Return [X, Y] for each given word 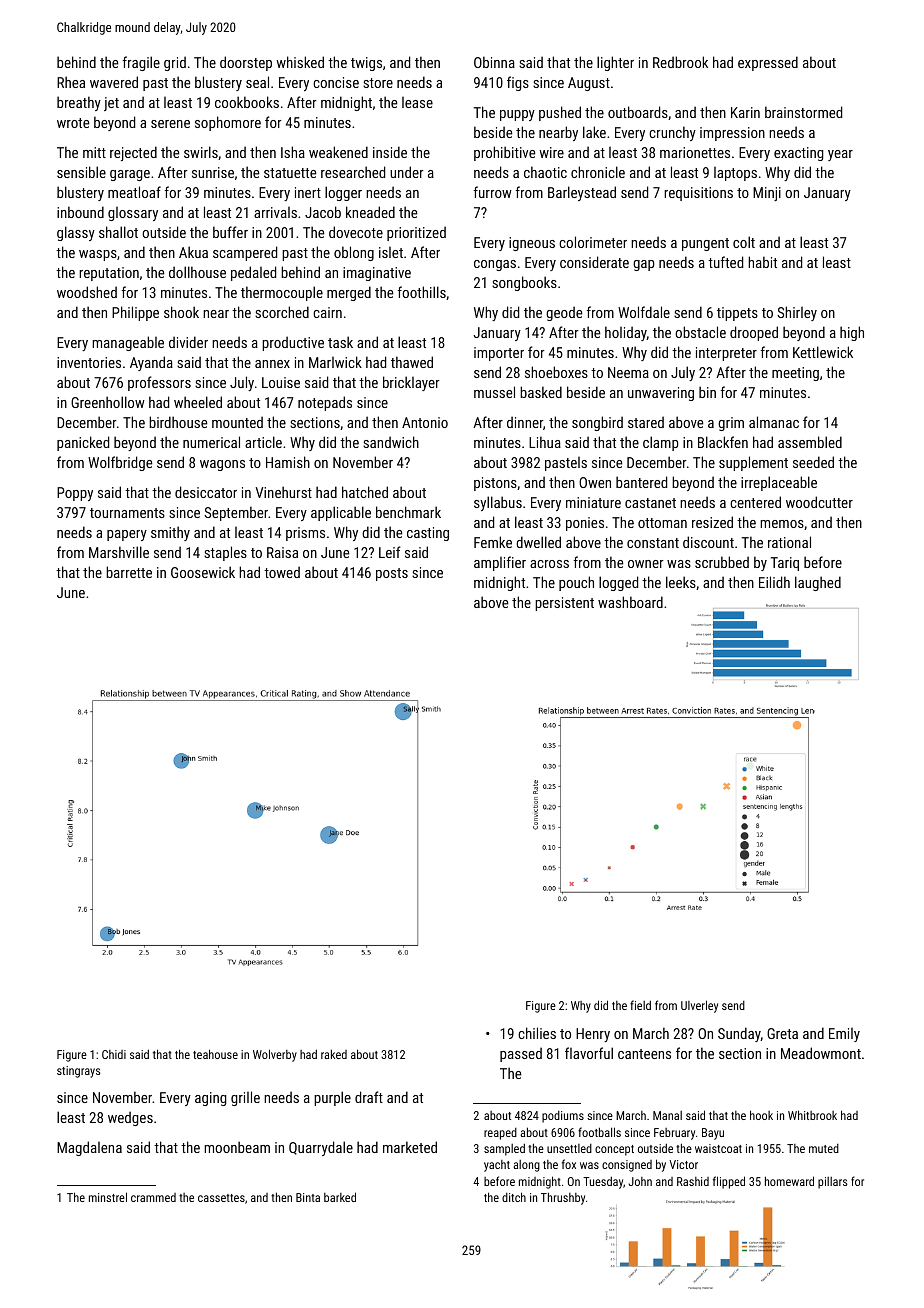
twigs [366, 64]
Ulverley [699, 1006]
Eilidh [774, 582]
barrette [129, 572]
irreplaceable [779, 483]
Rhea [71, 82]
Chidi [114, 1054]
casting [428, 534]
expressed [768, 63]
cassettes [221, 1198]
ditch [514, 1197]
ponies [585, 524]
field [640, 1005]
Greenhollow [108, 402]
